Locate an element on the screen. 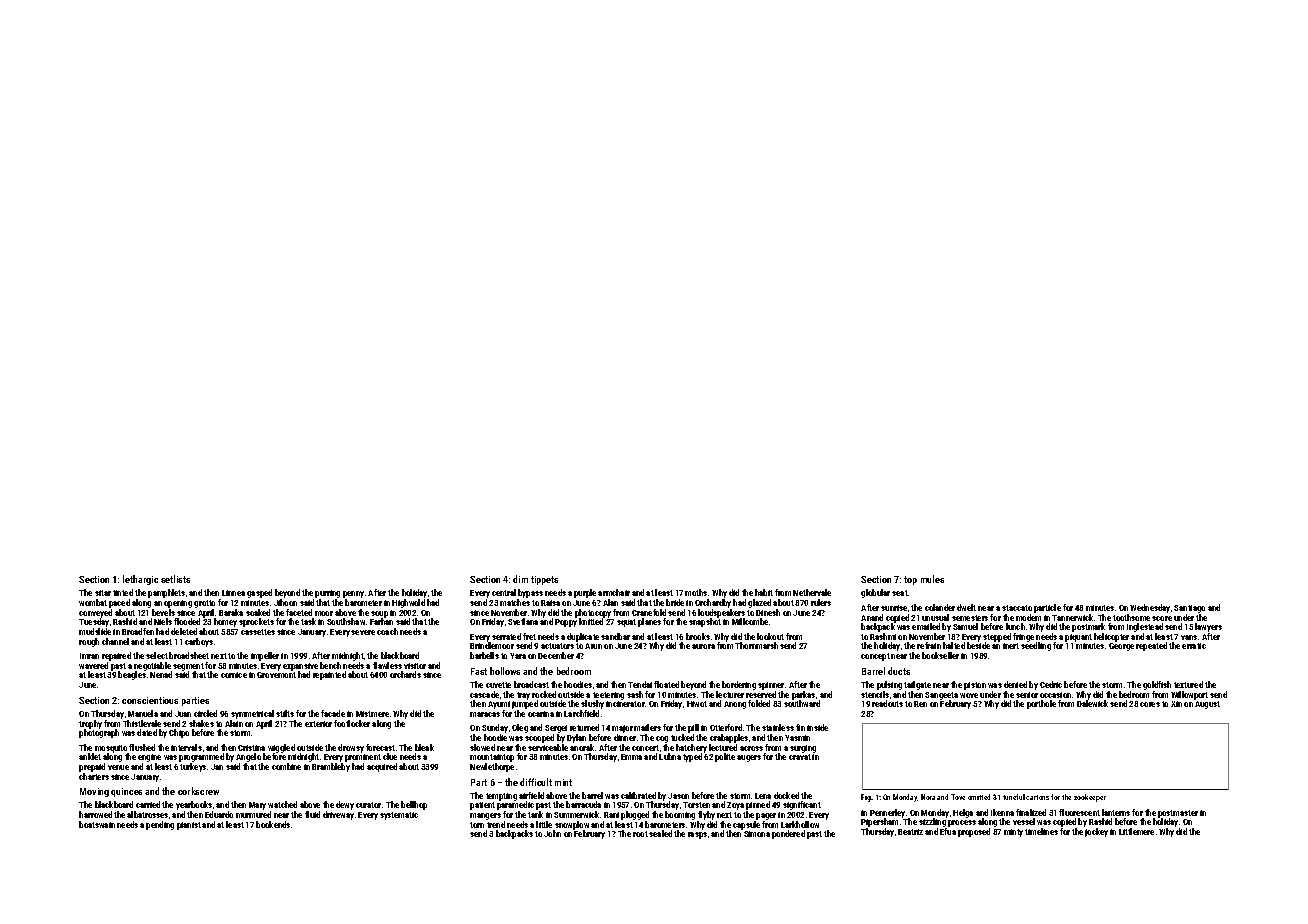 This screenshot has height=924, width=1308. prepaid is located at coordinates (92, 767).
